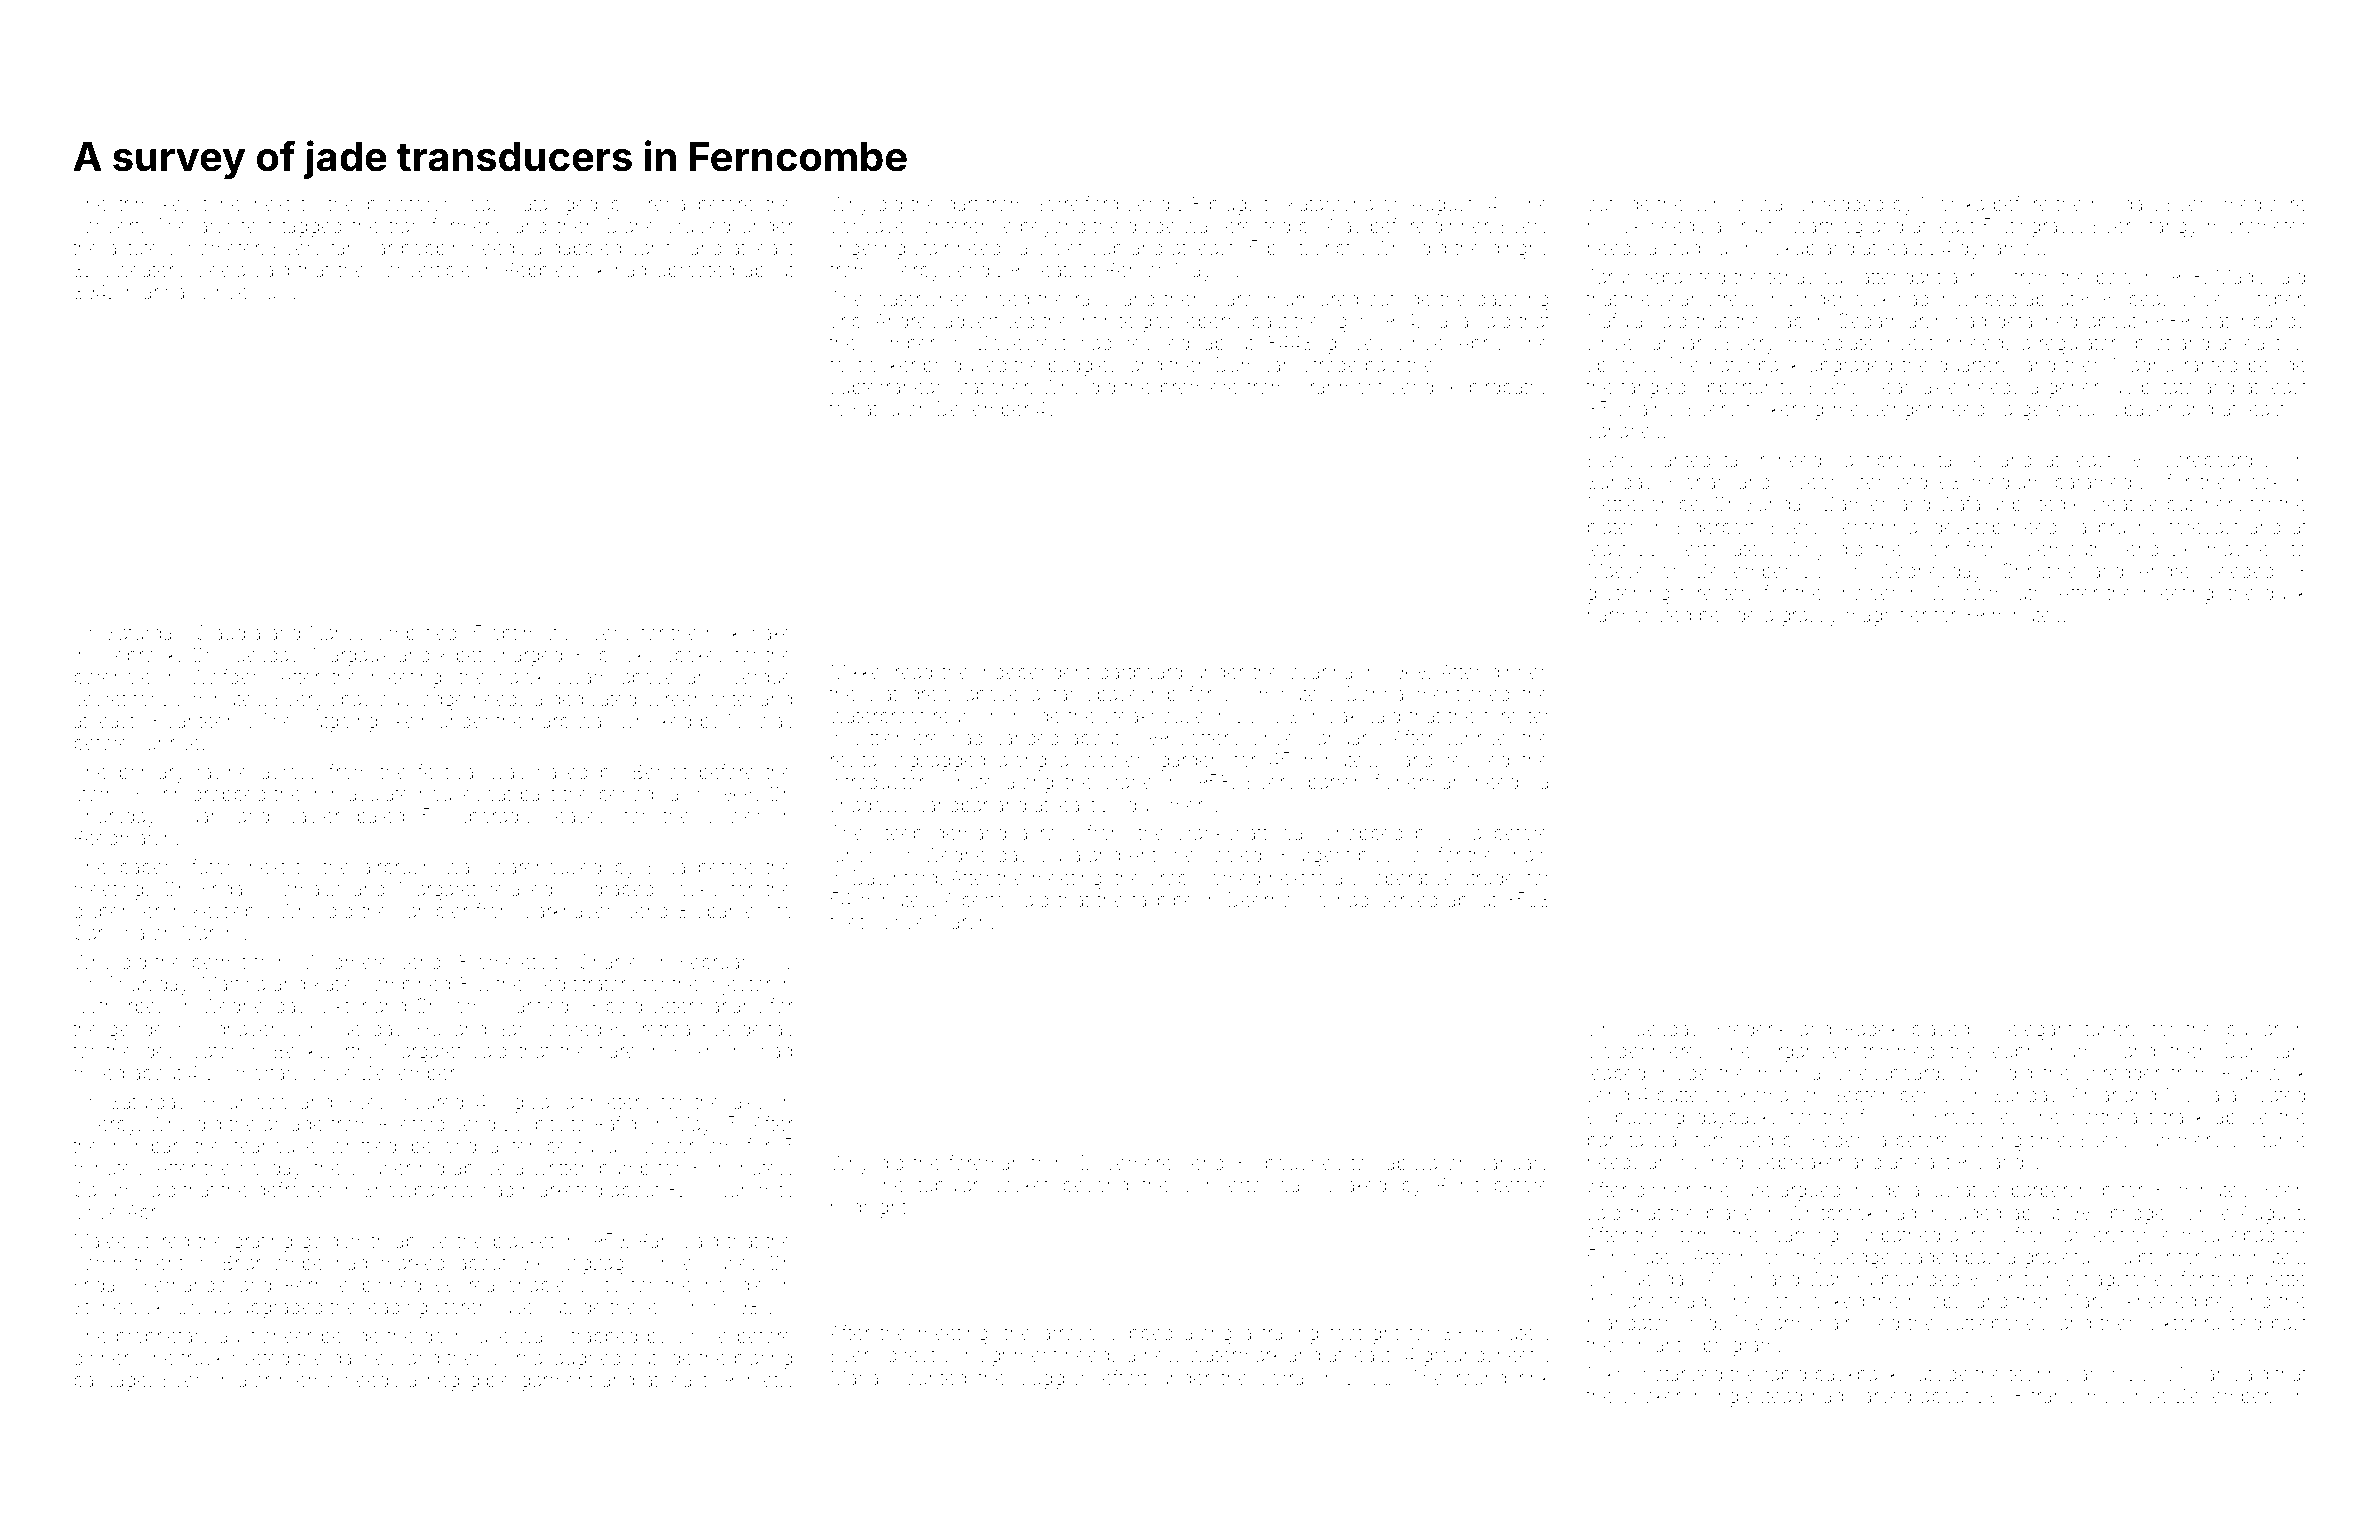 The image size is (2380, 1540). I want to click on duck, so click(2285, 593).
